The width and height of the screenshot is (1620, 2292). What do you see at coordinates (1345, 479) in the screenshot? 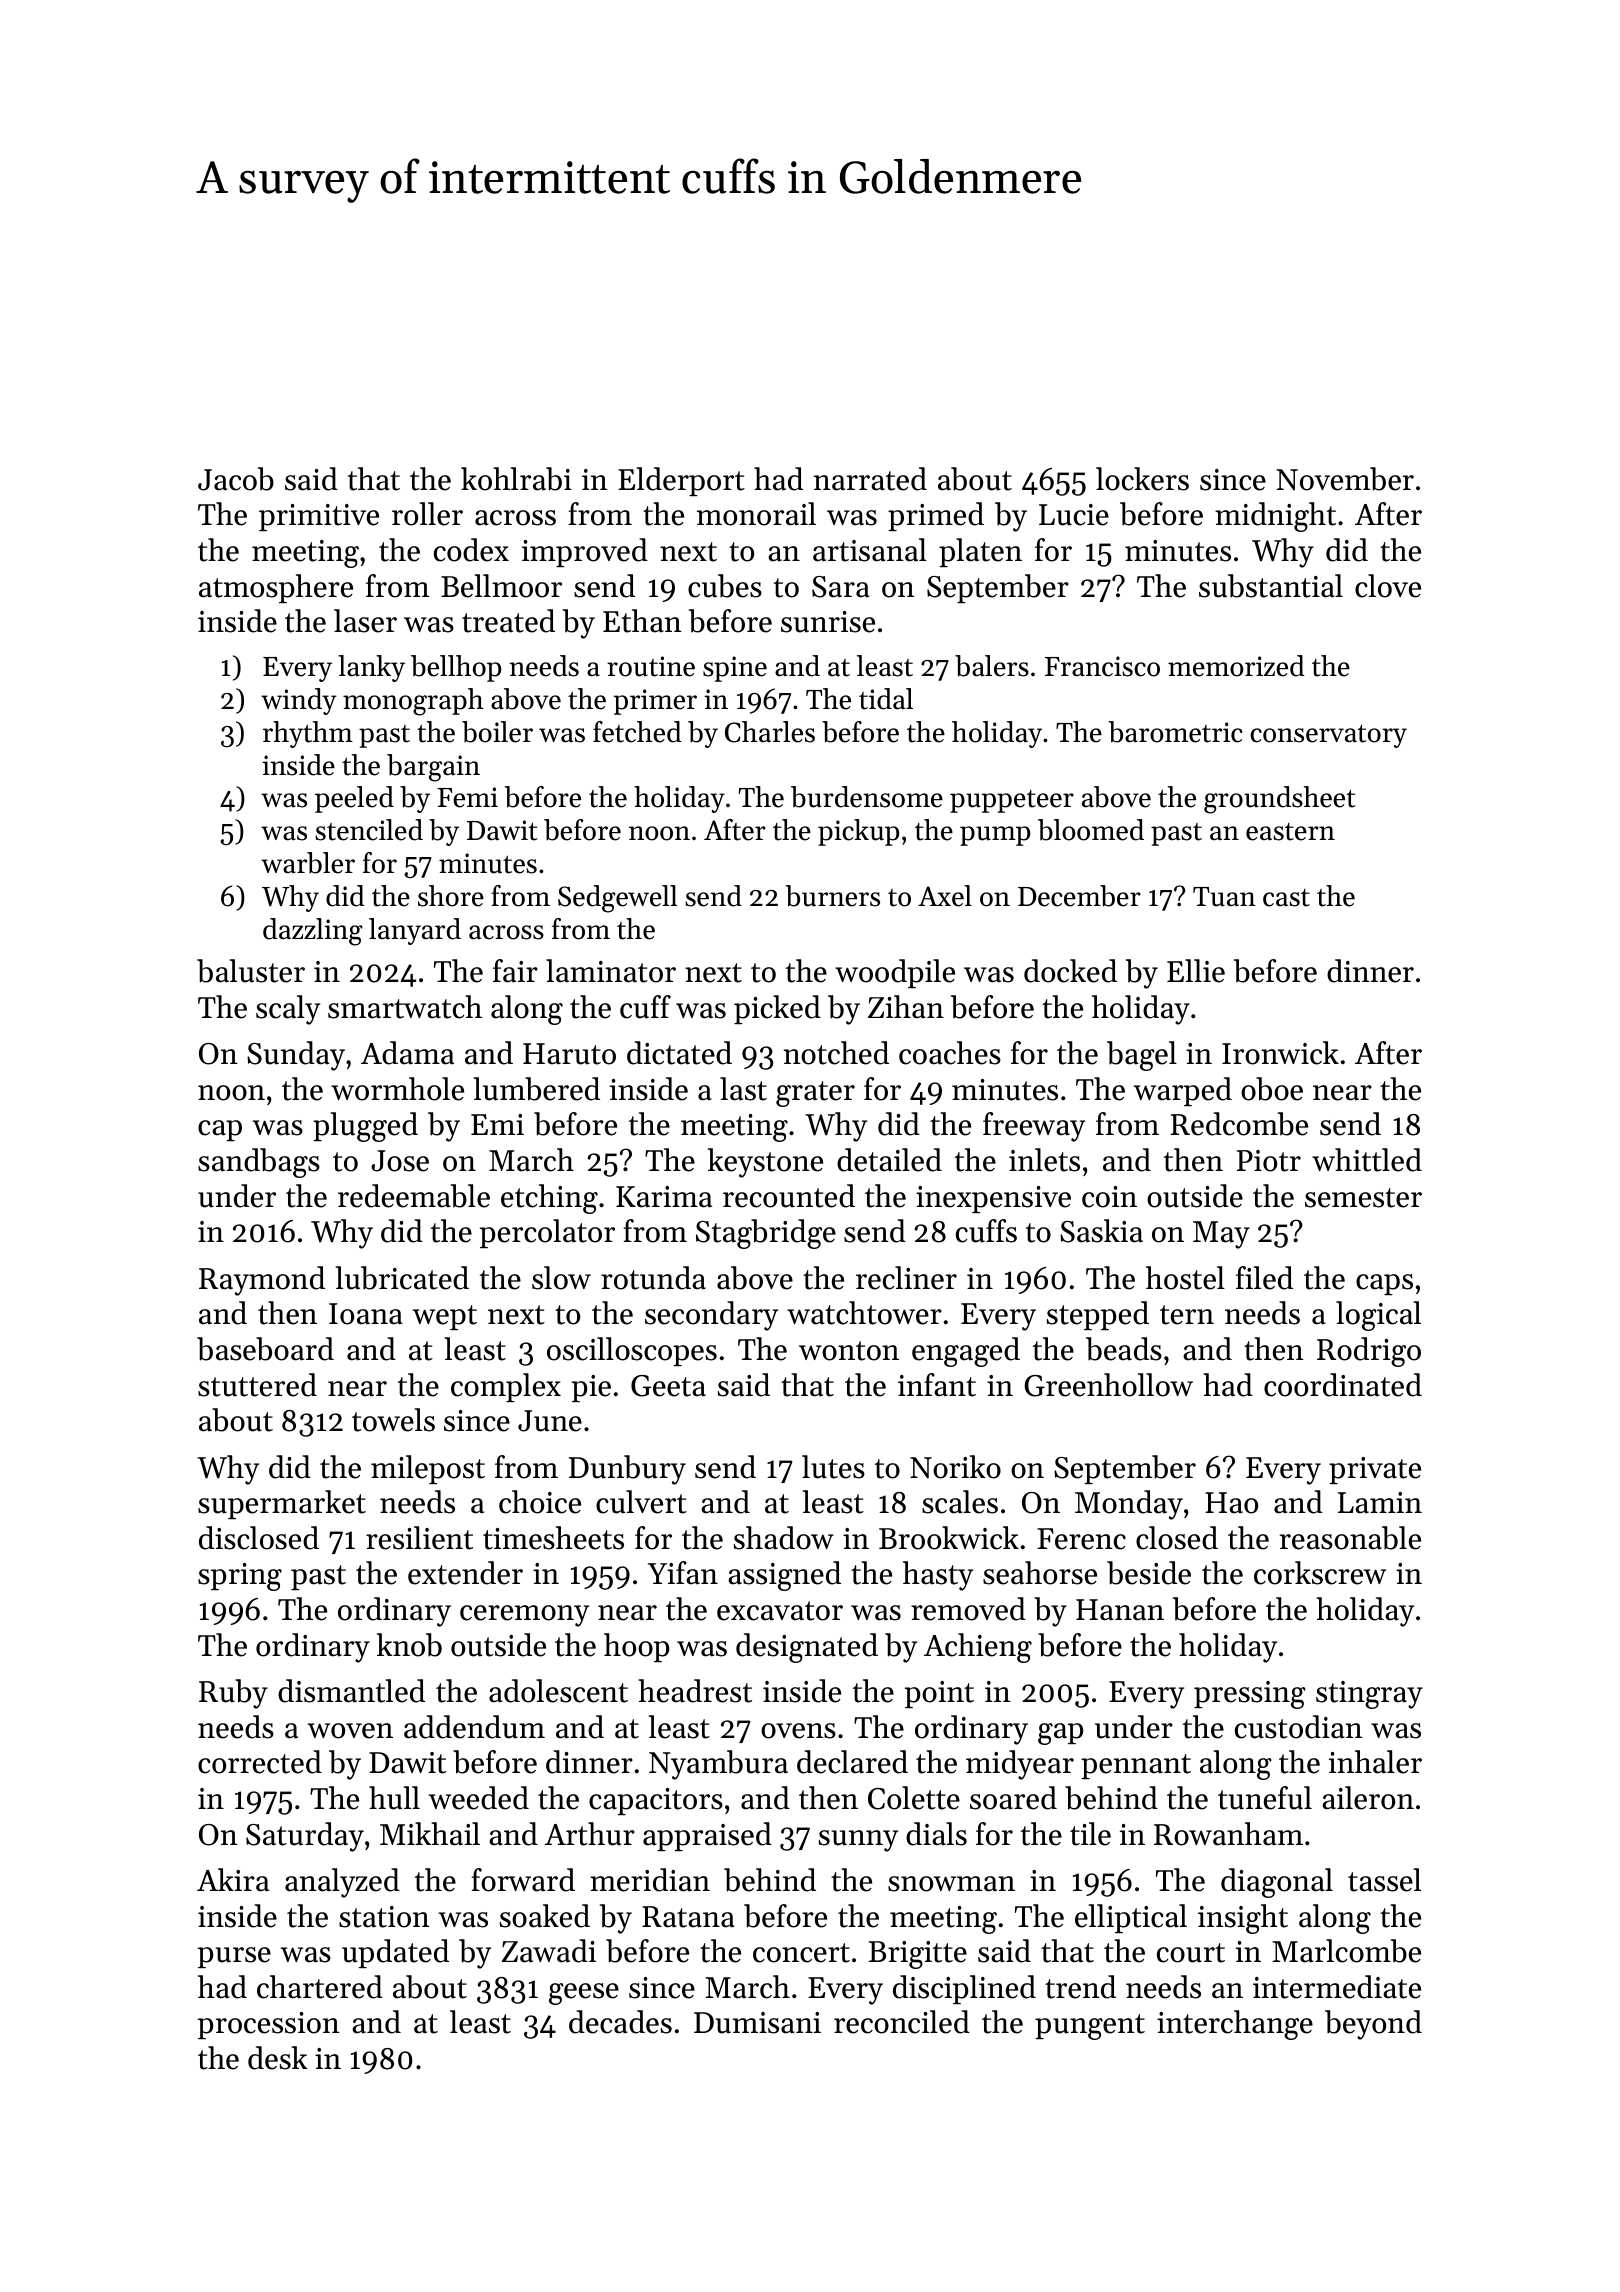
I see `November` at bounding box center [1345, 479].
